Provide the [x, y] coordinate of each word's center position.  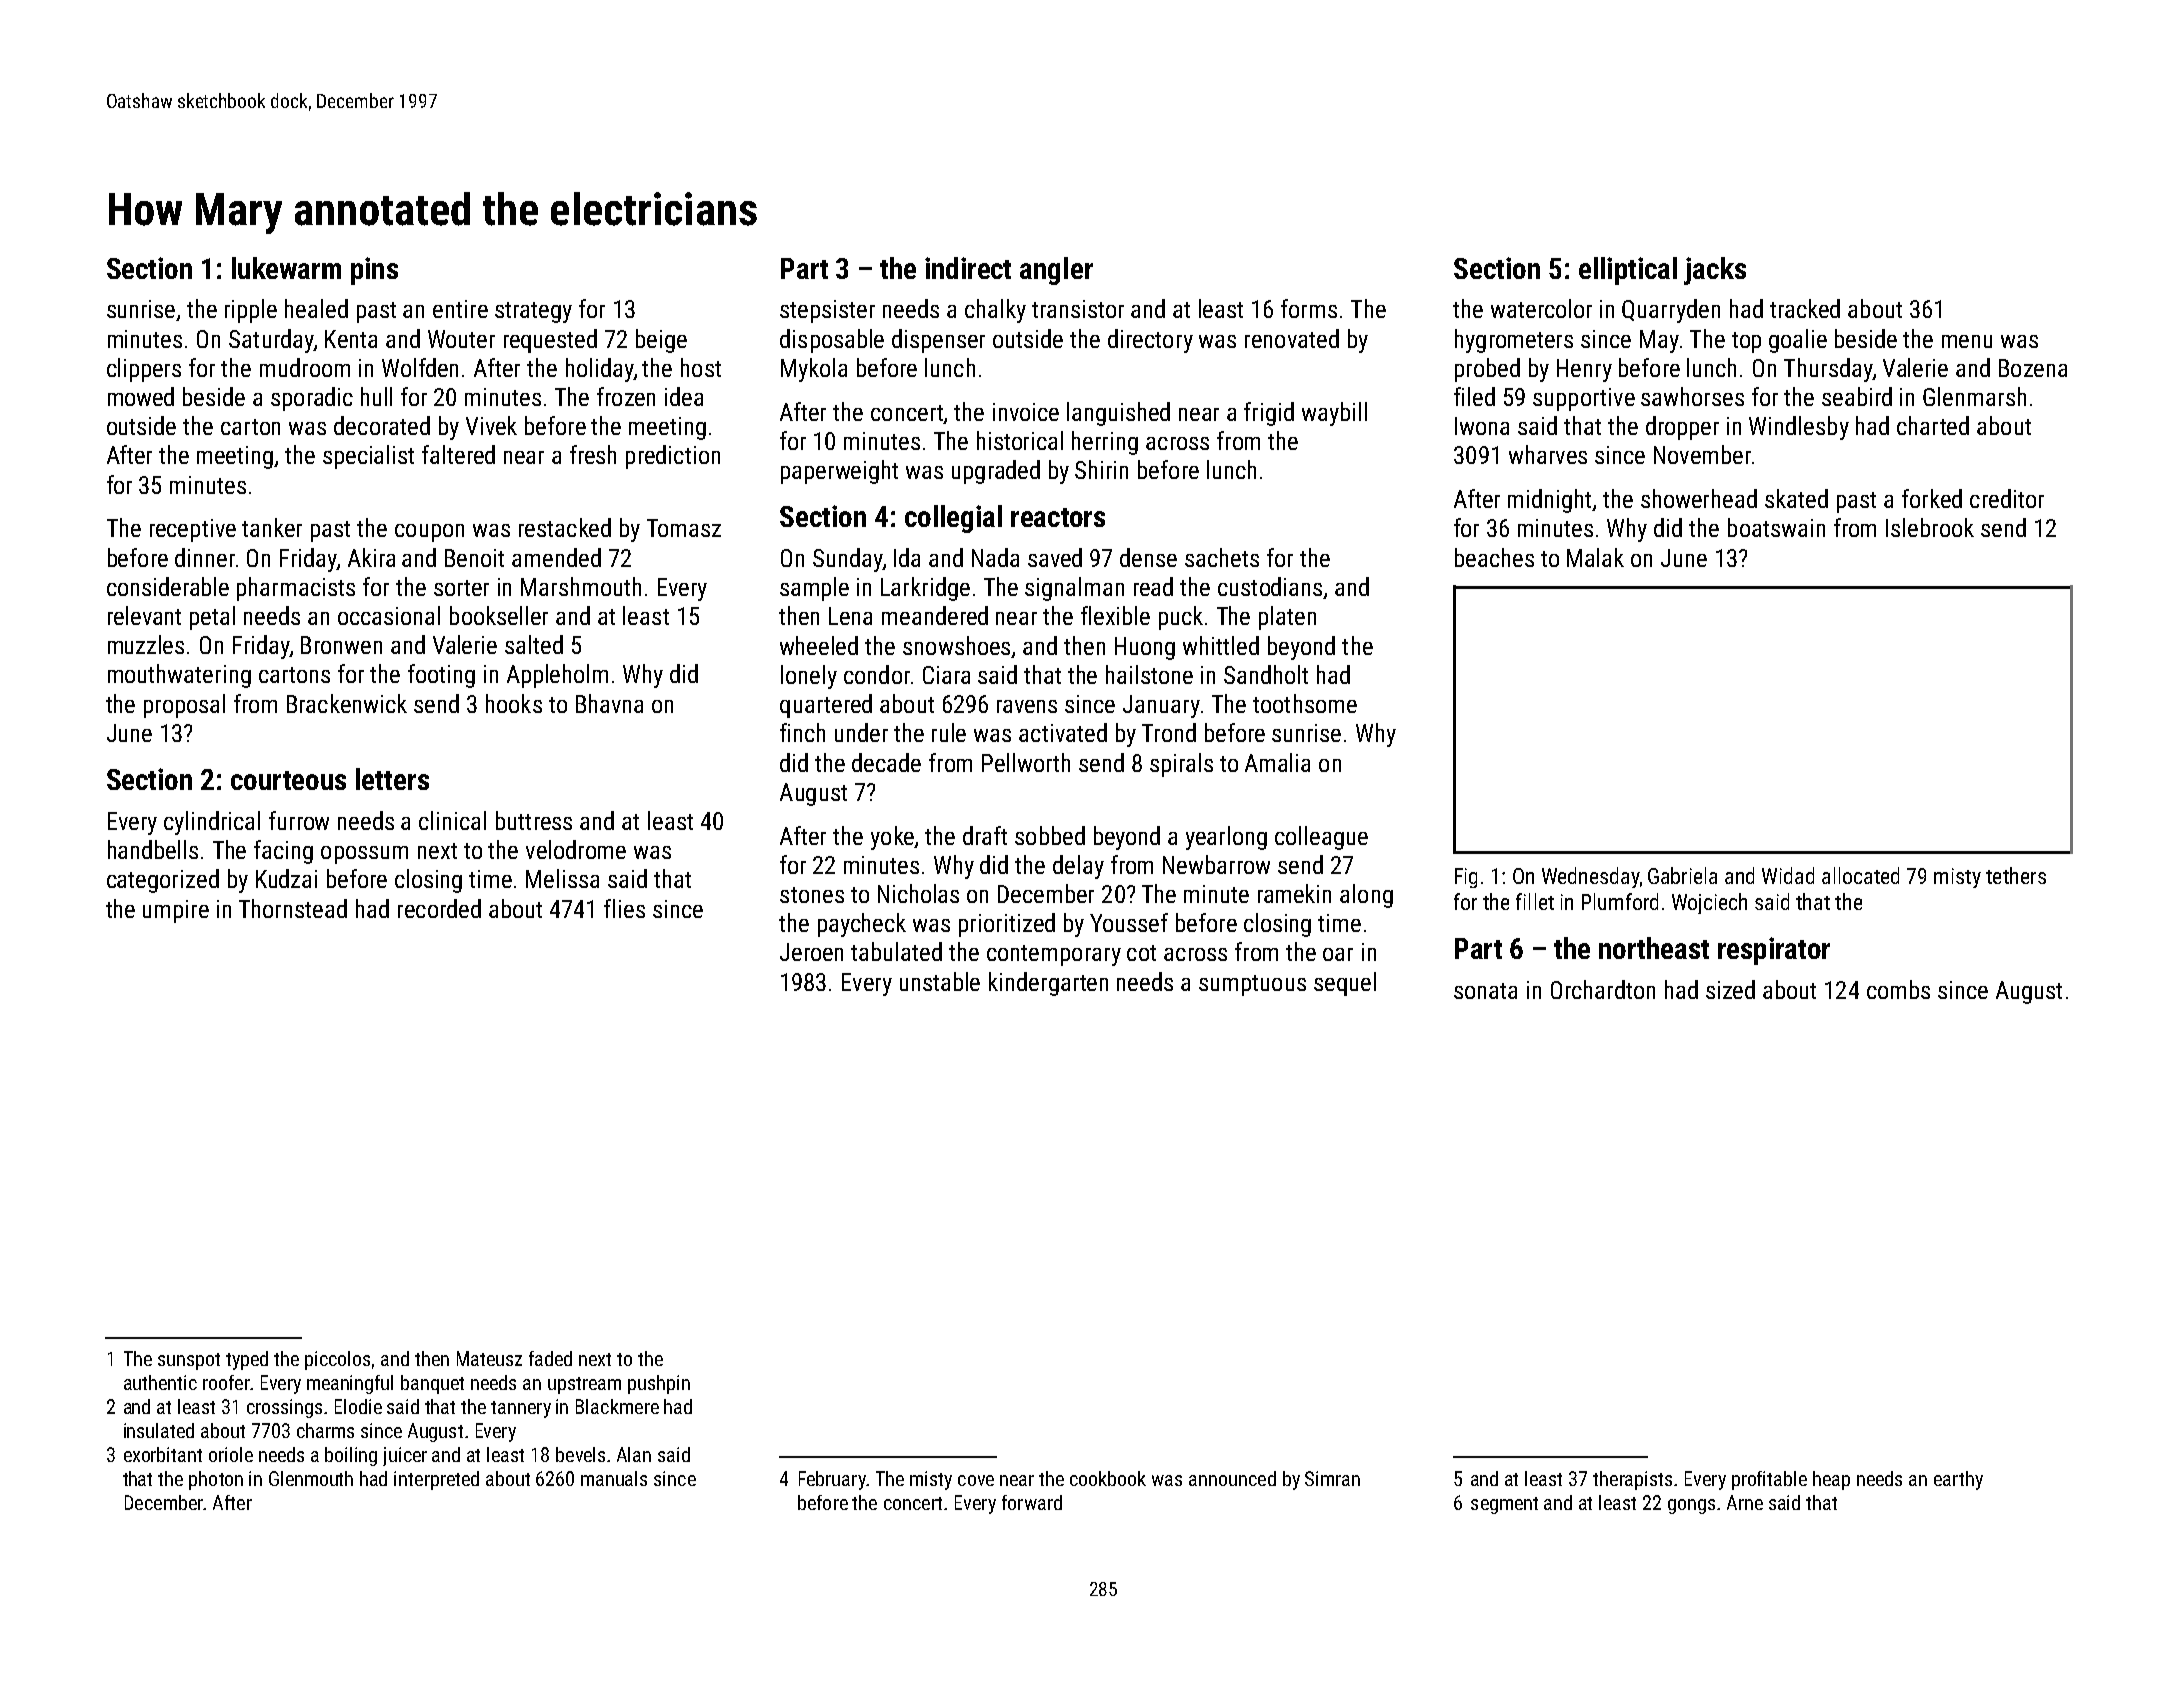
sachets [1222, 557]
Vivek [491, 425]
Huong [1145, 648]
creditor [2007, 498]
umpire [176, 911]
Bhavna [609, 703]
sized [1730, 989]
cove [976, 1480]
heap [1831, 1480]
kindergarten [1048, 984]
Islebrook [1930, 527]
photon [216, 1480]
